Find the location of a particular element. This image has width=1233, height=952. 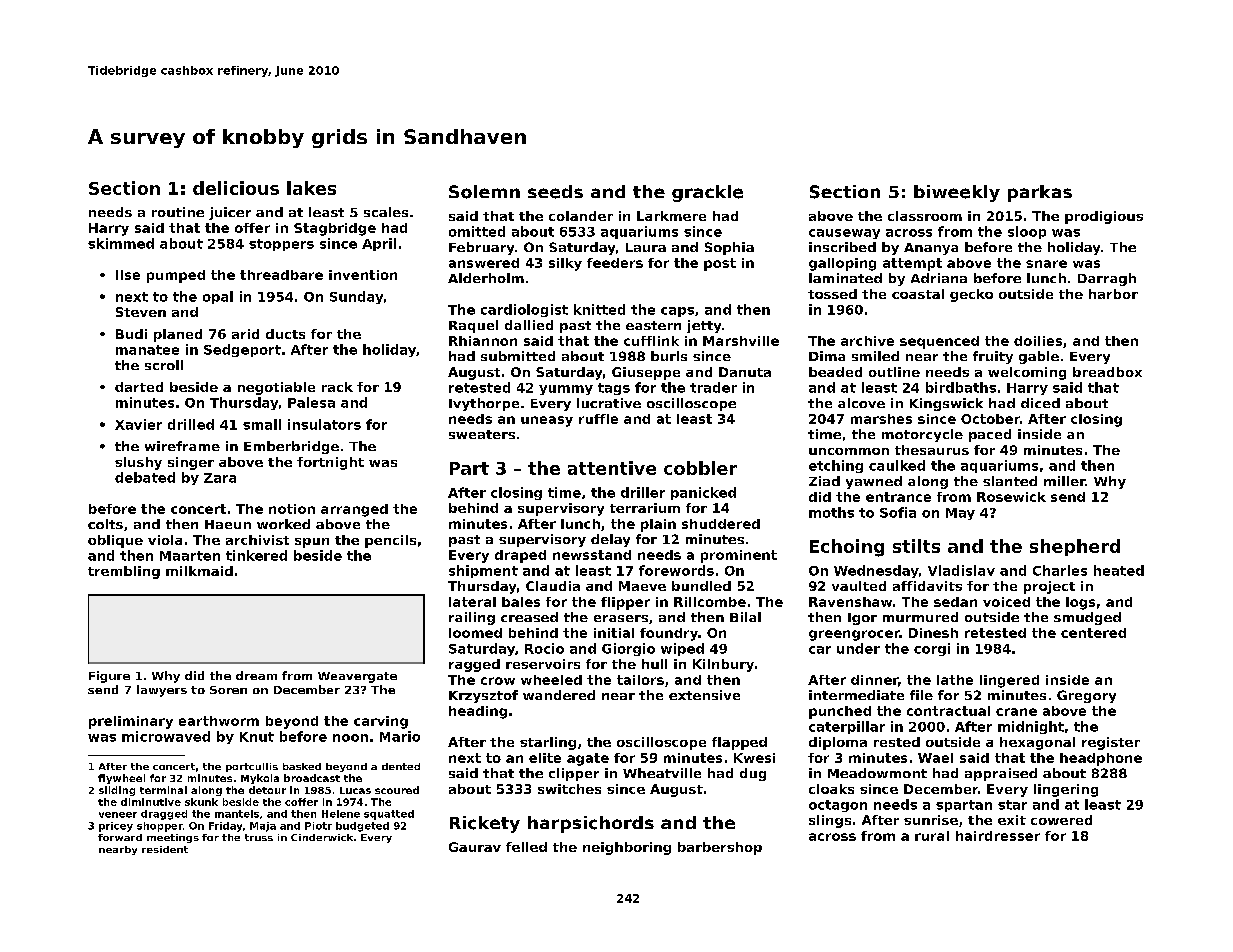

Solemn is located at coordinates (484, 192).
